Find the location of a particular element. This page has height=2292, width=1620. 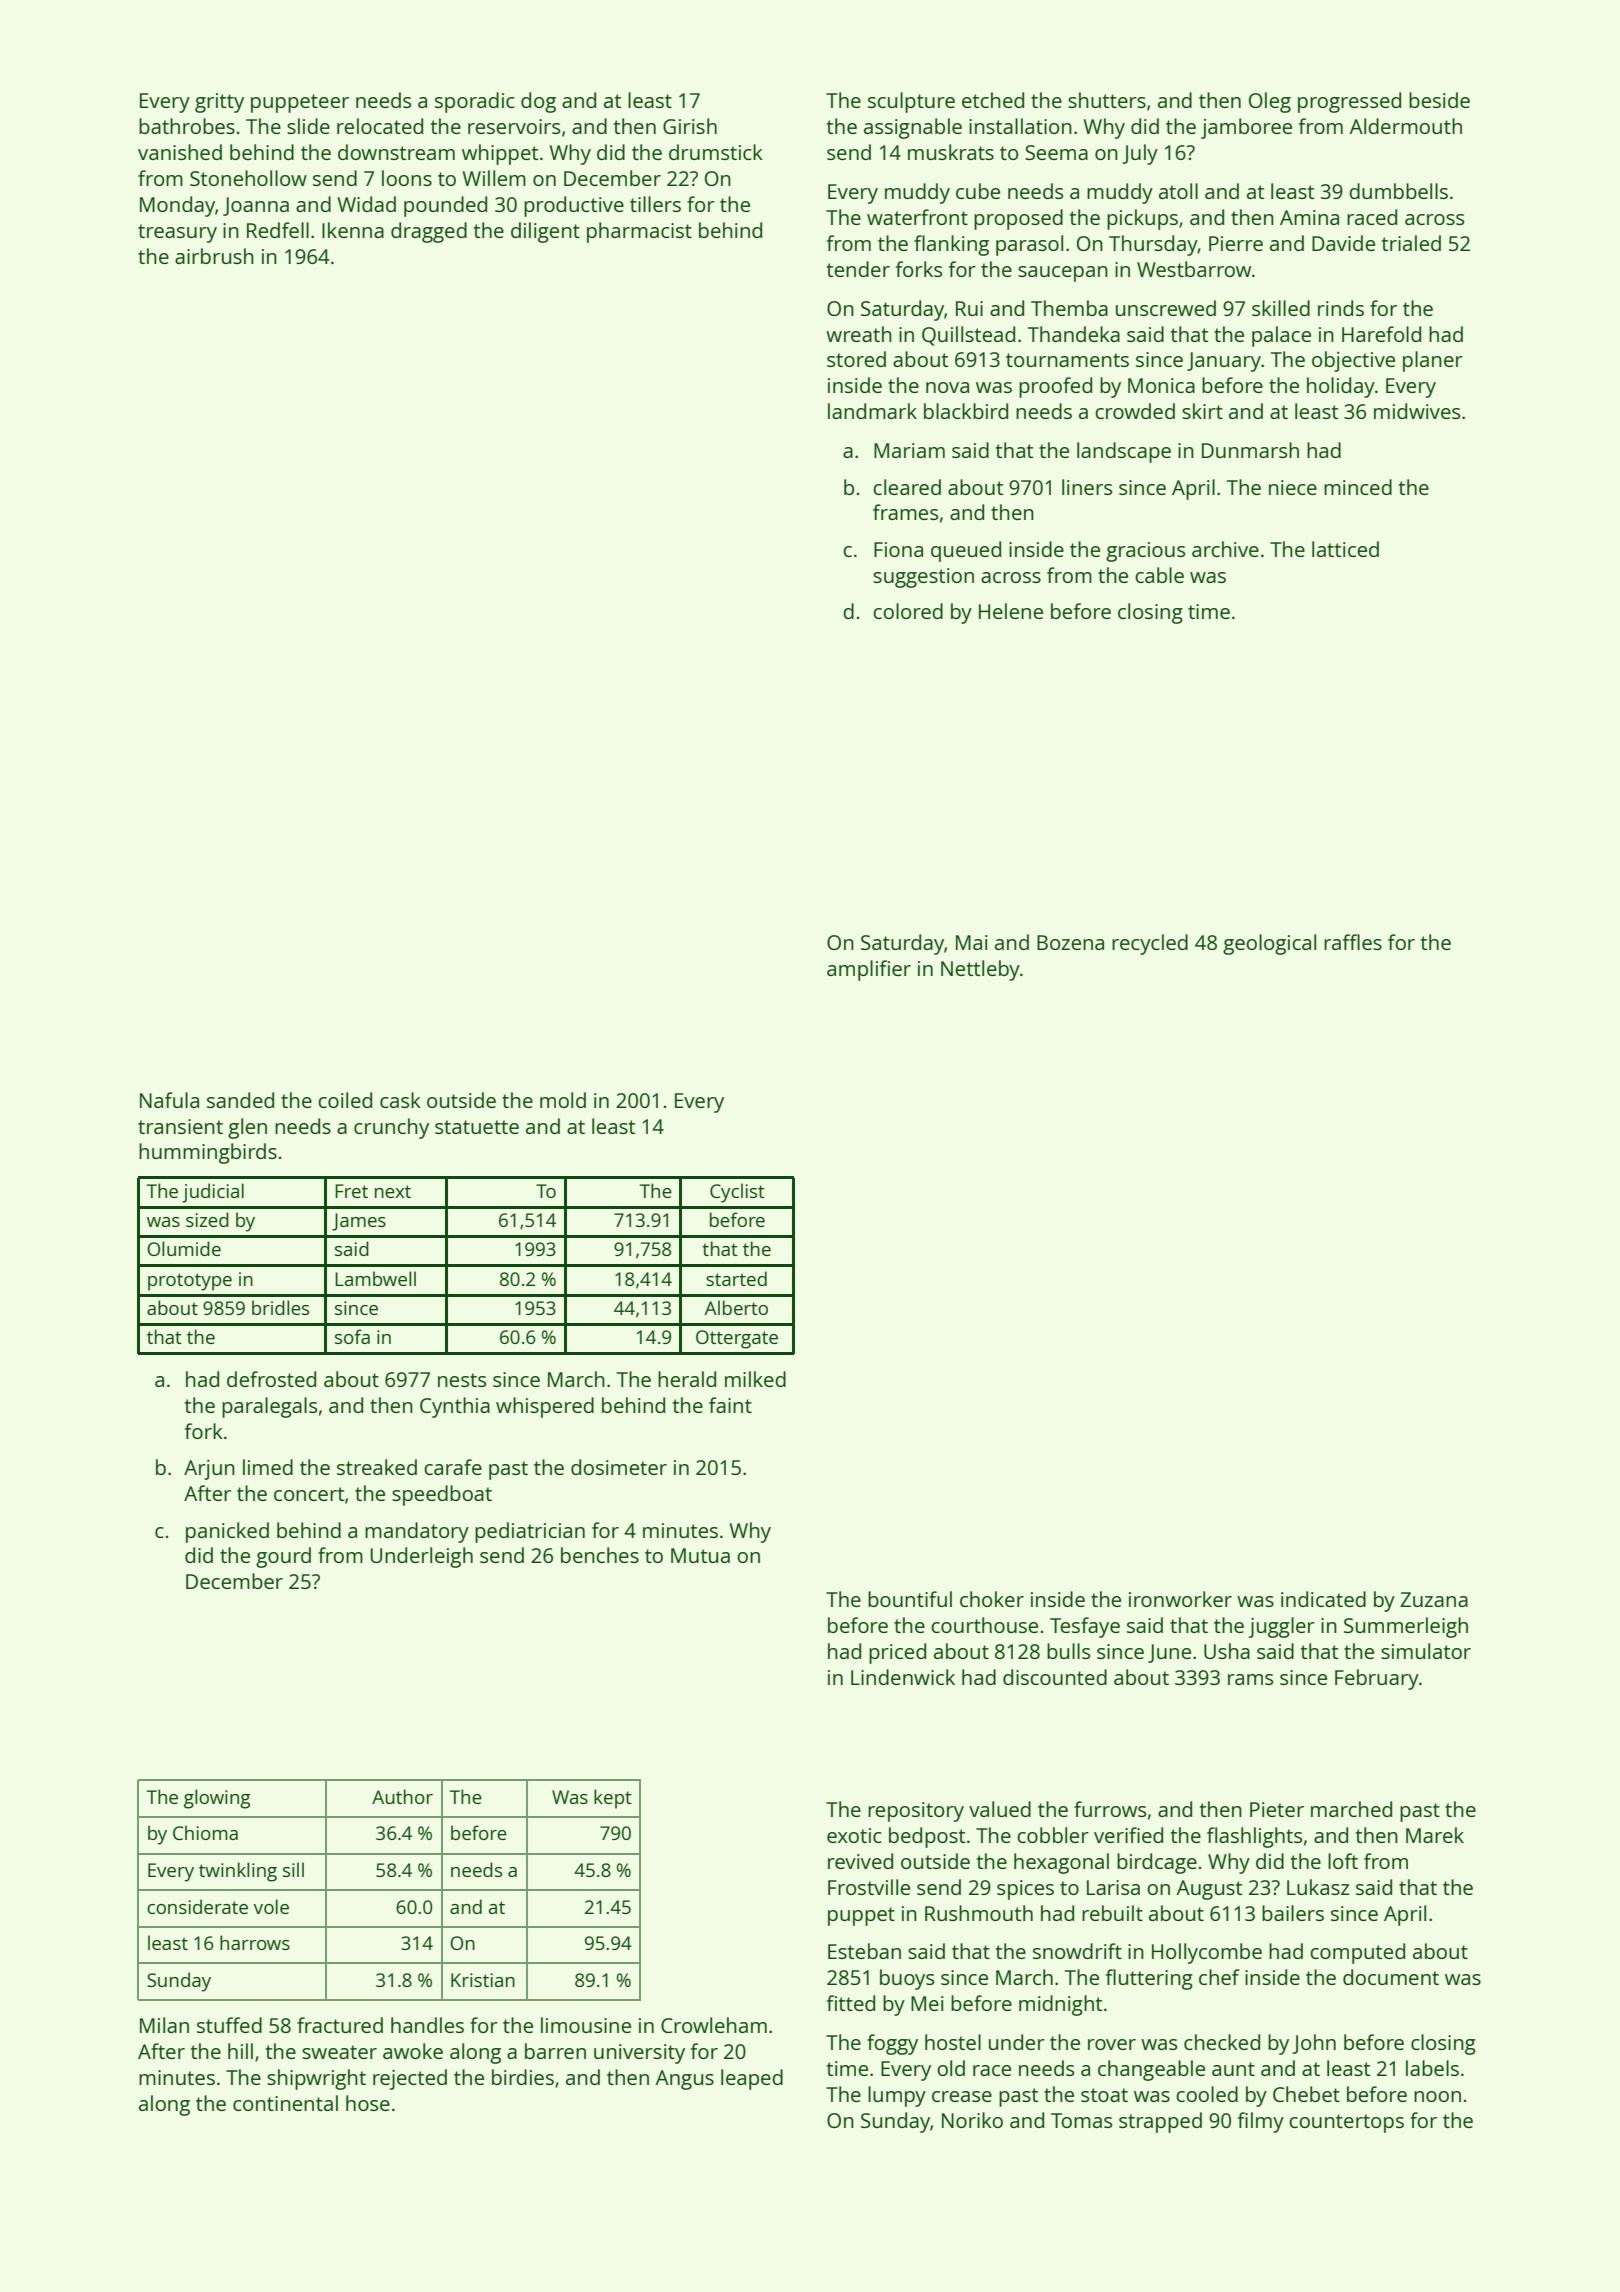

raffles is located at coordinates (1353, 942).
